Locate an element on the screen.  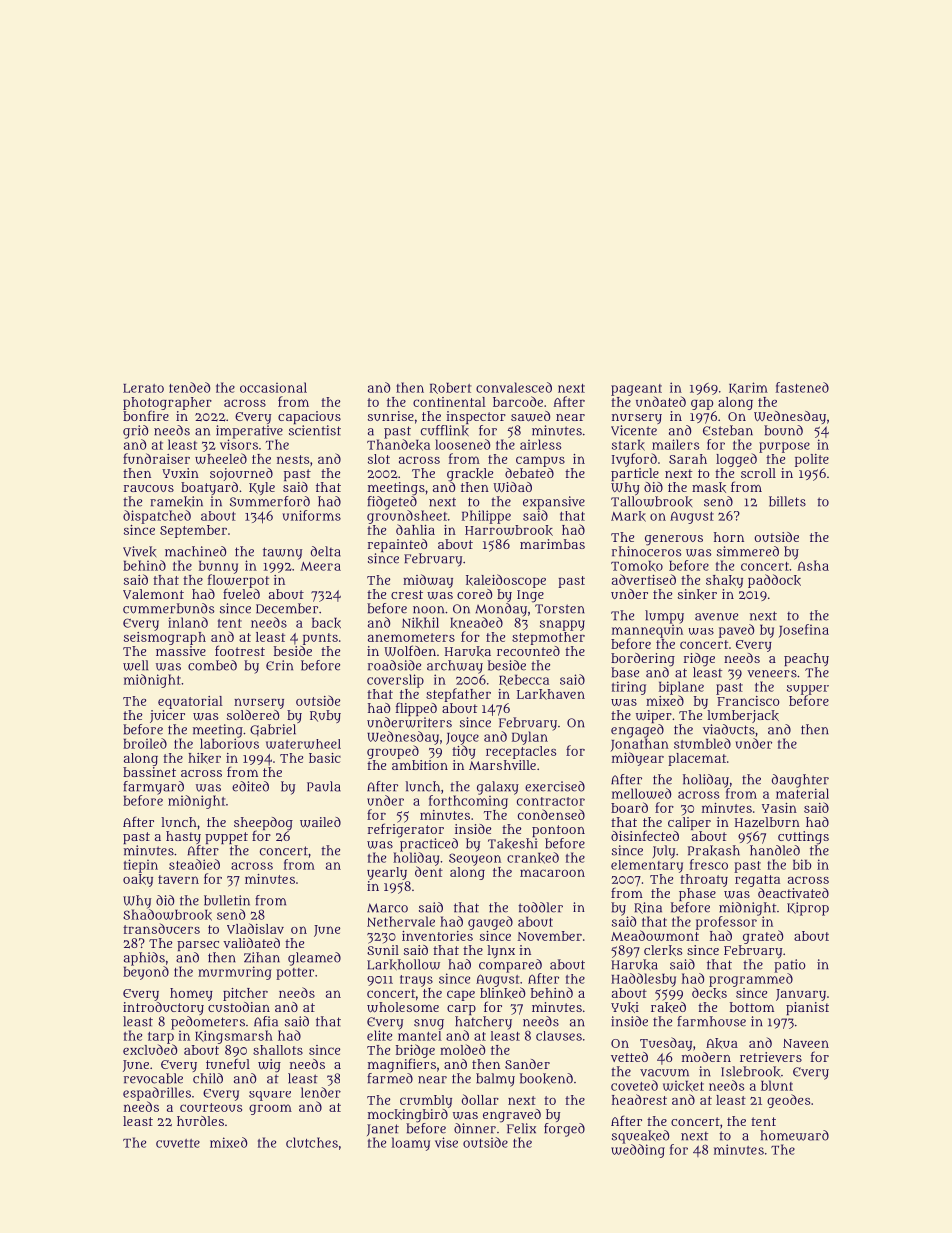
lumpy is located at coordinates (664, 617).
